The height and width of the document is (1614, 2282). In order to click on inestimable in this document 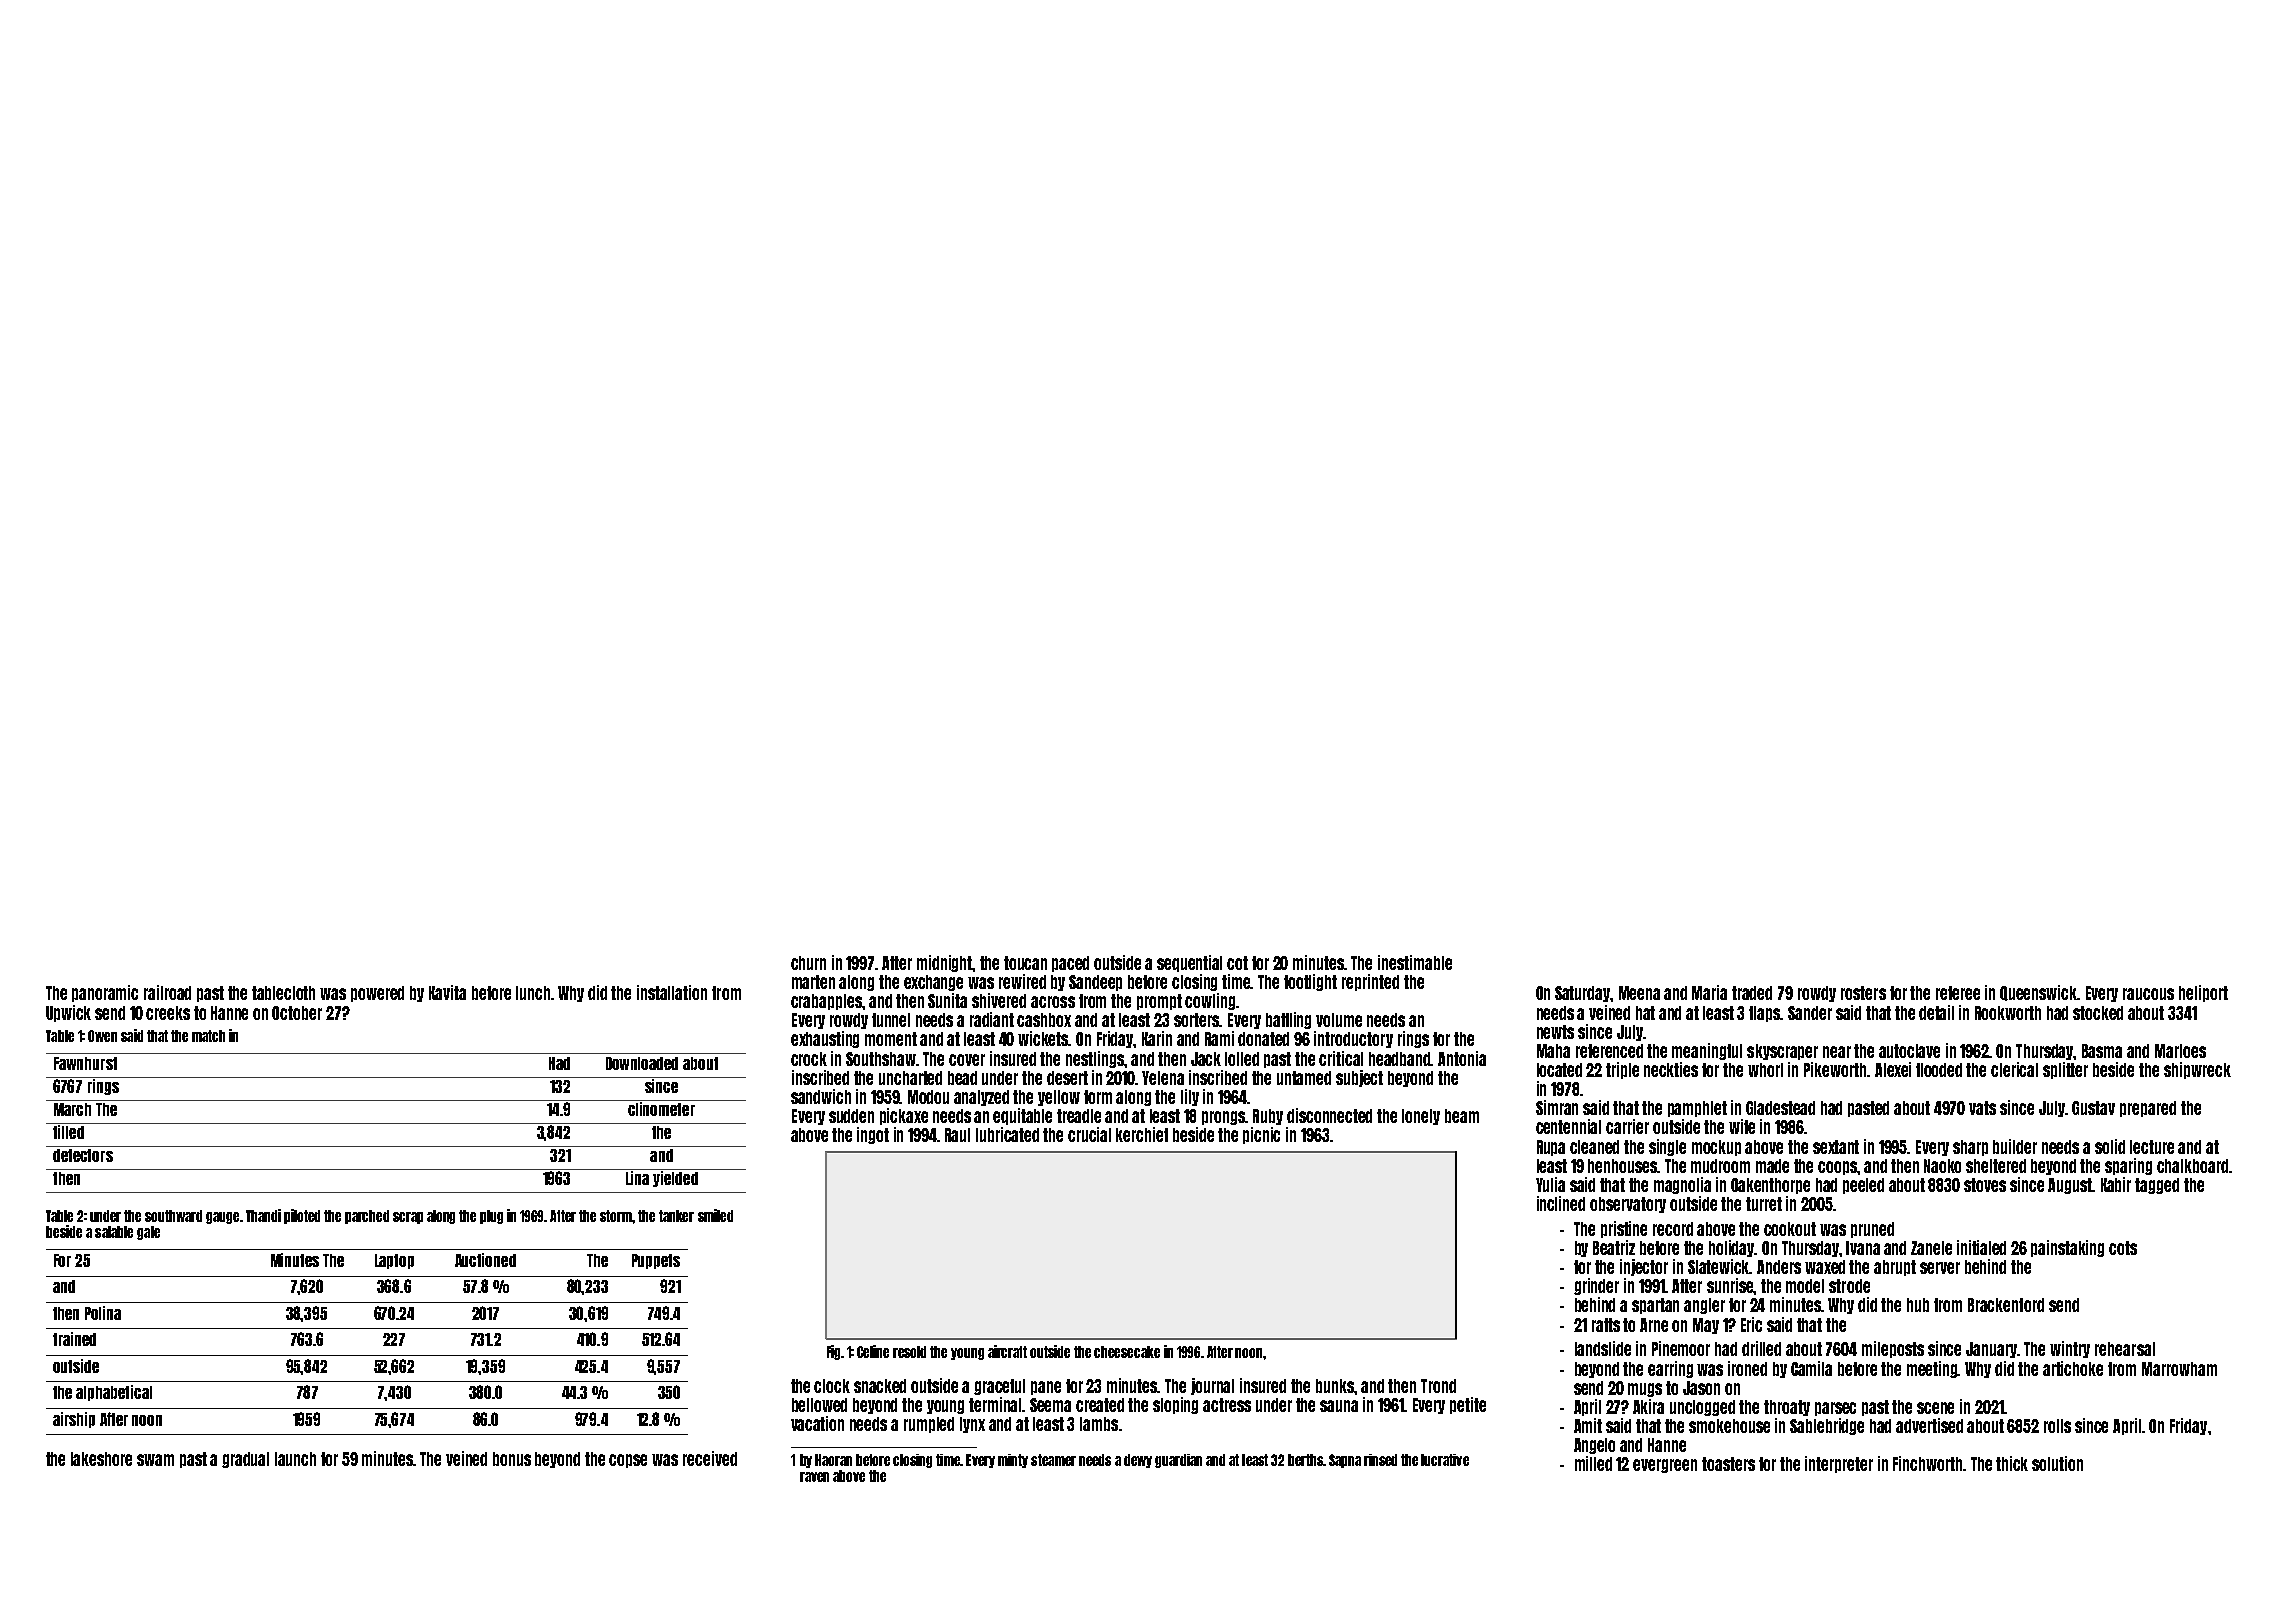, I will do `click(1415, 962)`.
